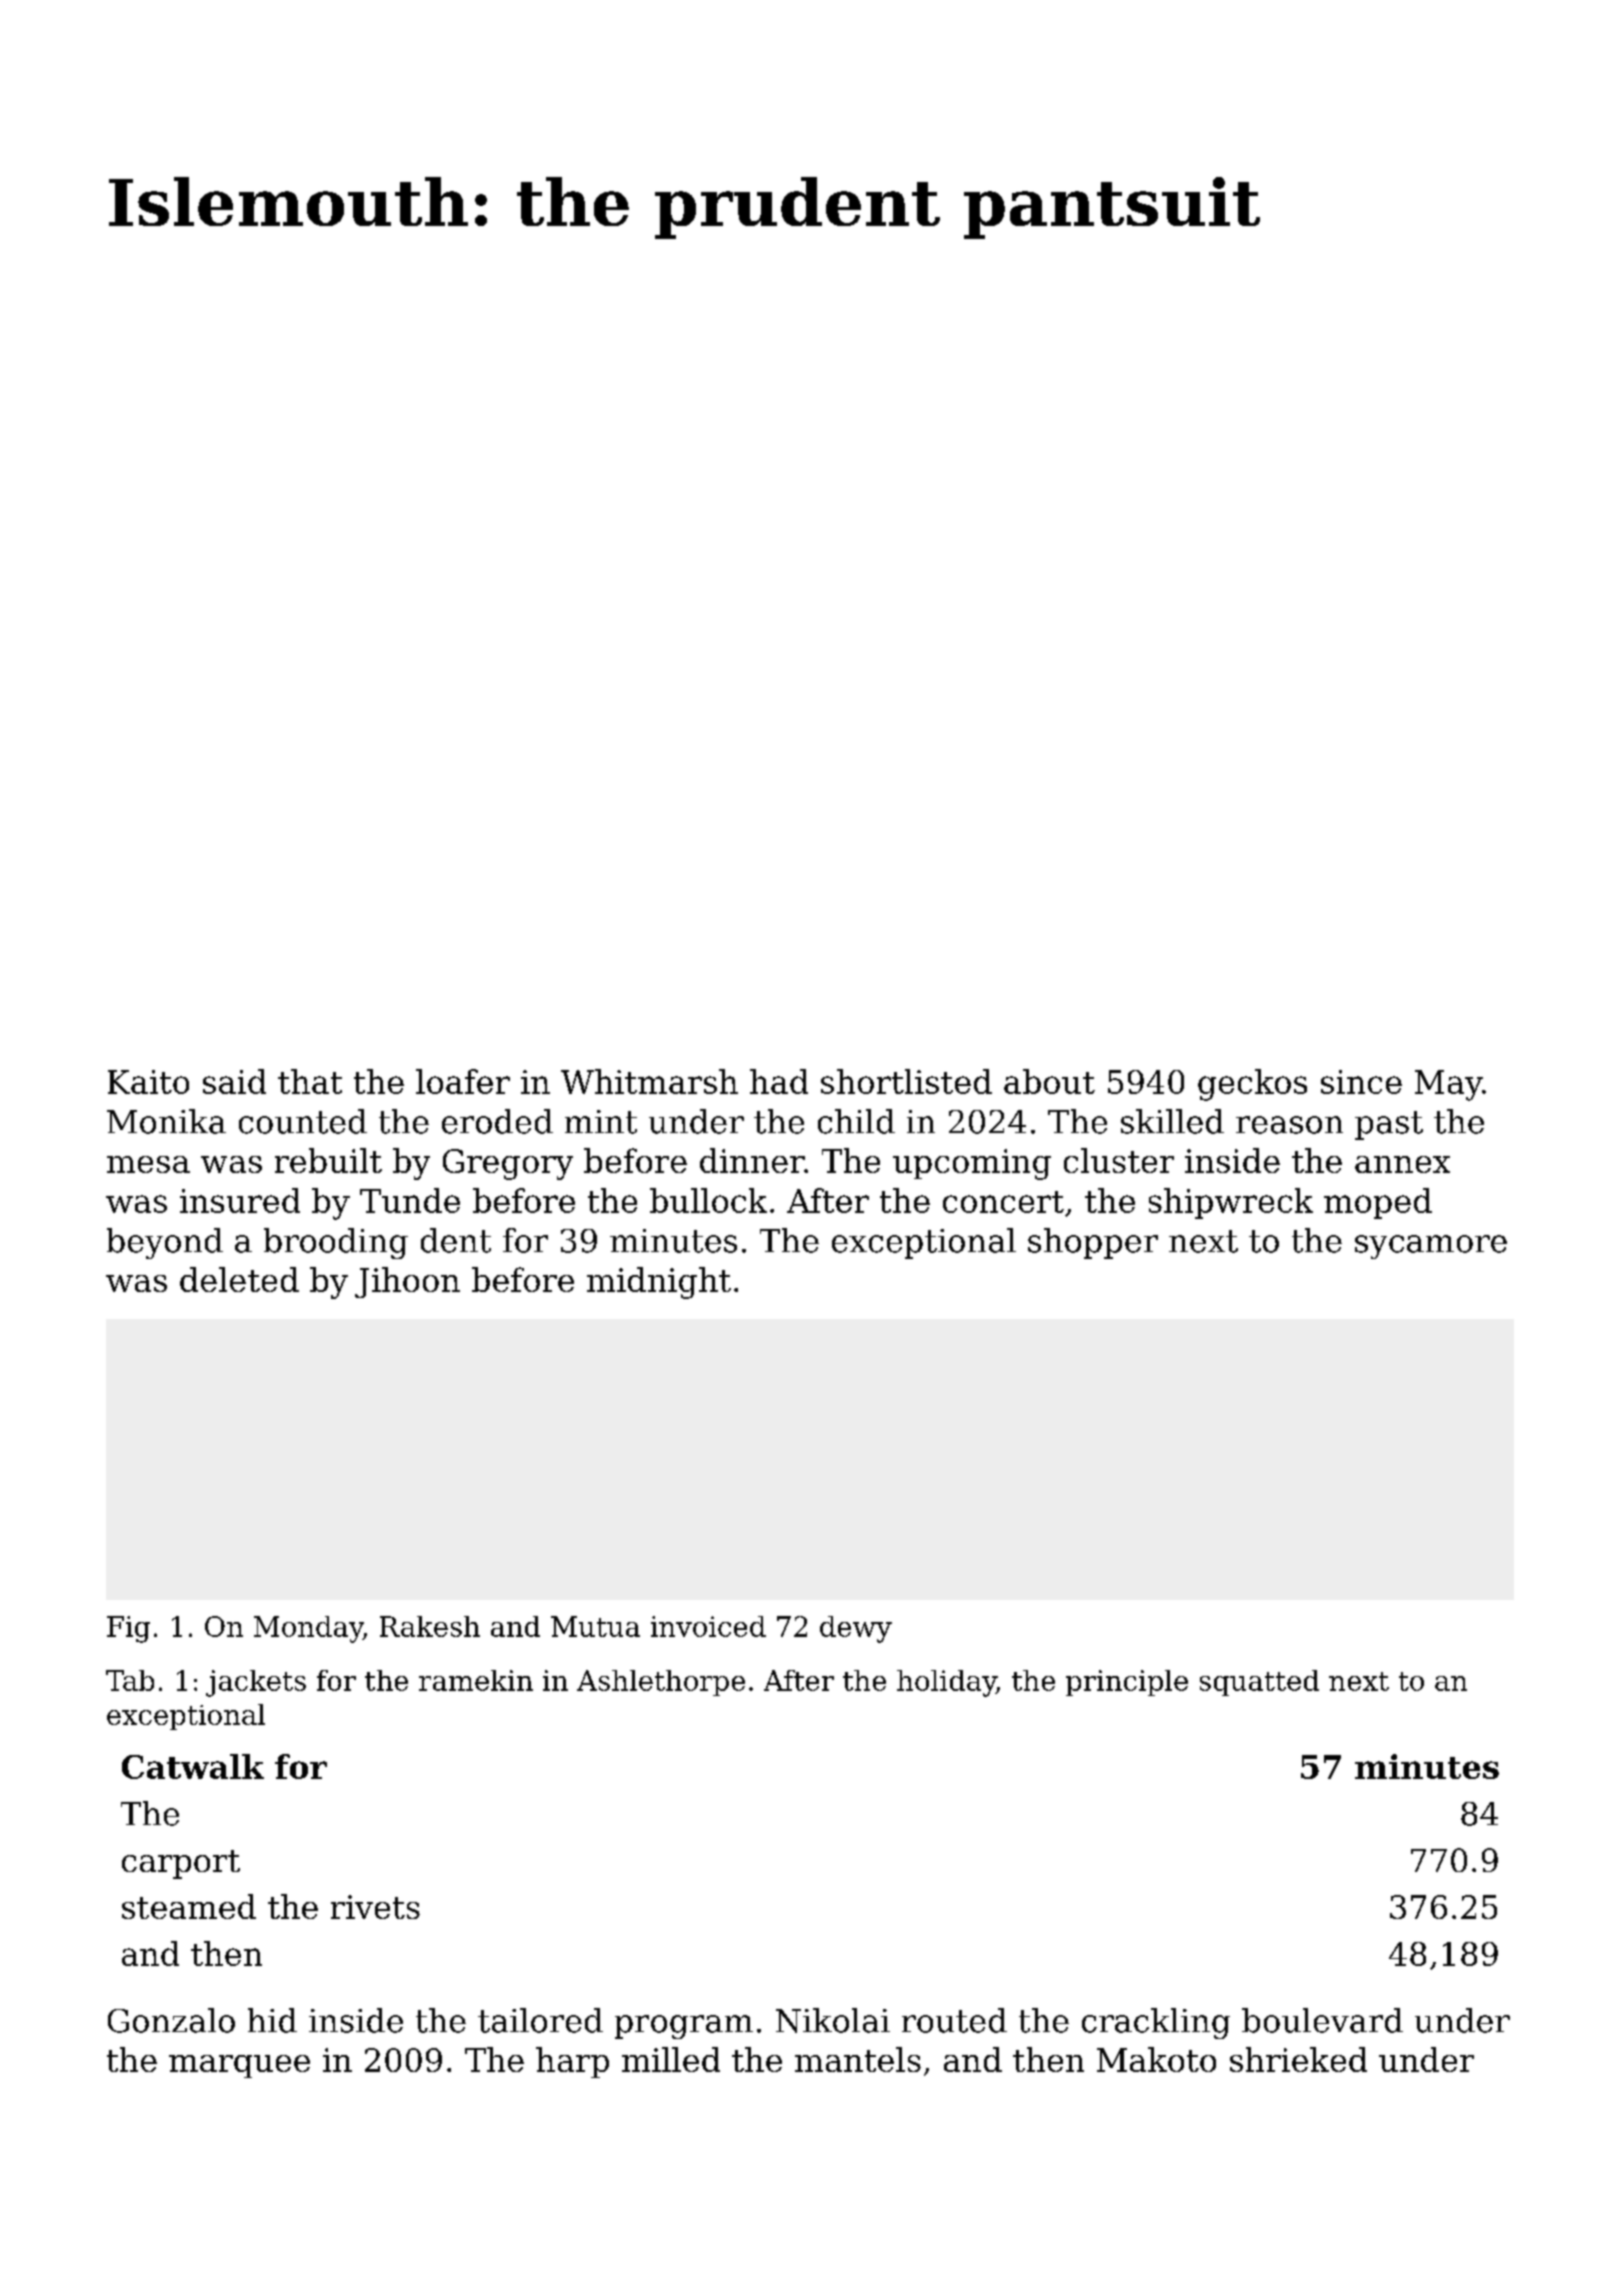 Image resolution: width=1620 pixels, height=2292 pixels. What do you see at coordinates (375, 1907) in the image?
I see `rivets` at bounding box center [375, 1907].
